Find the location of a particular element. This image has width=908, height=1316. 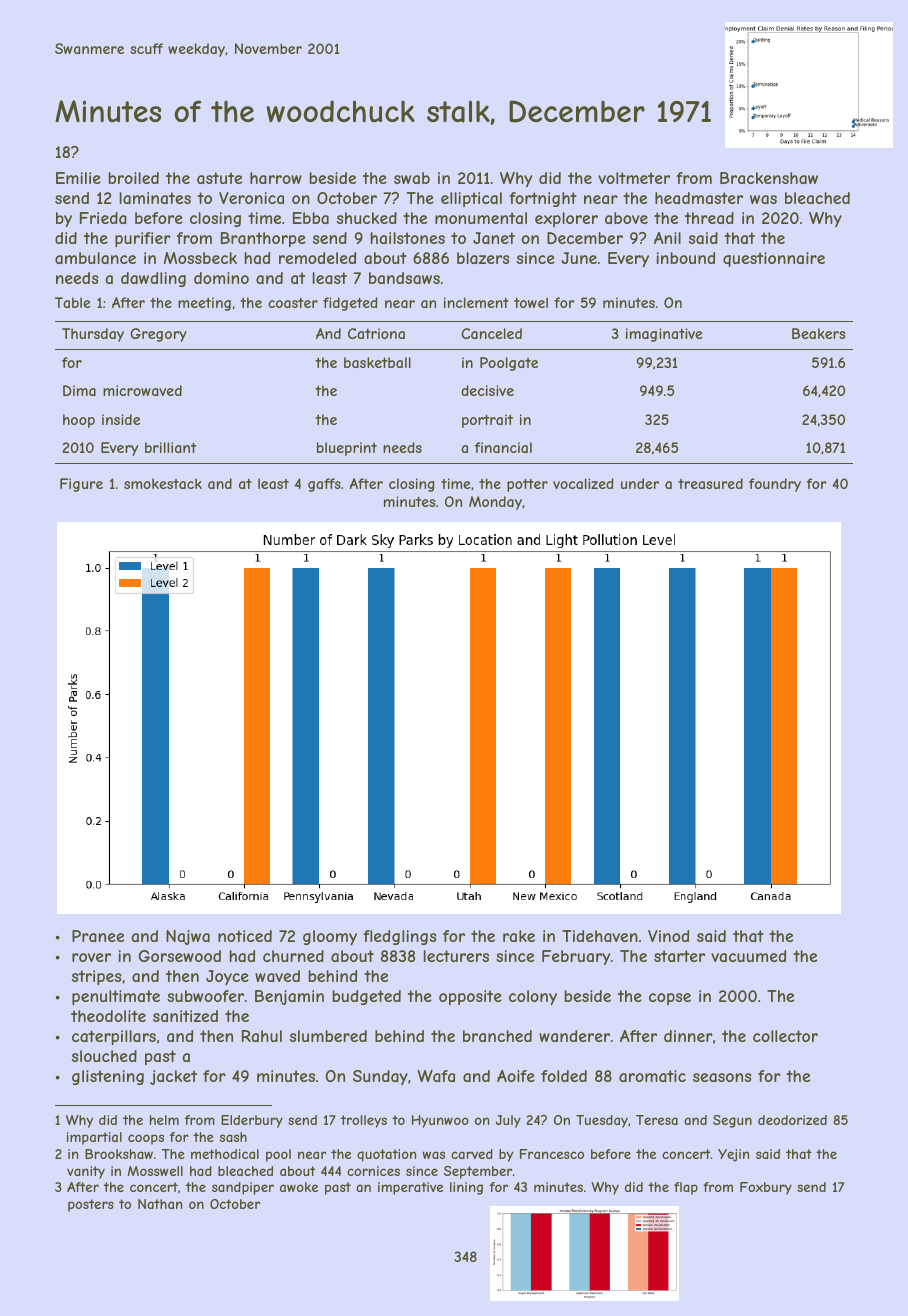

broiled is located at coordinates (133, 178).
